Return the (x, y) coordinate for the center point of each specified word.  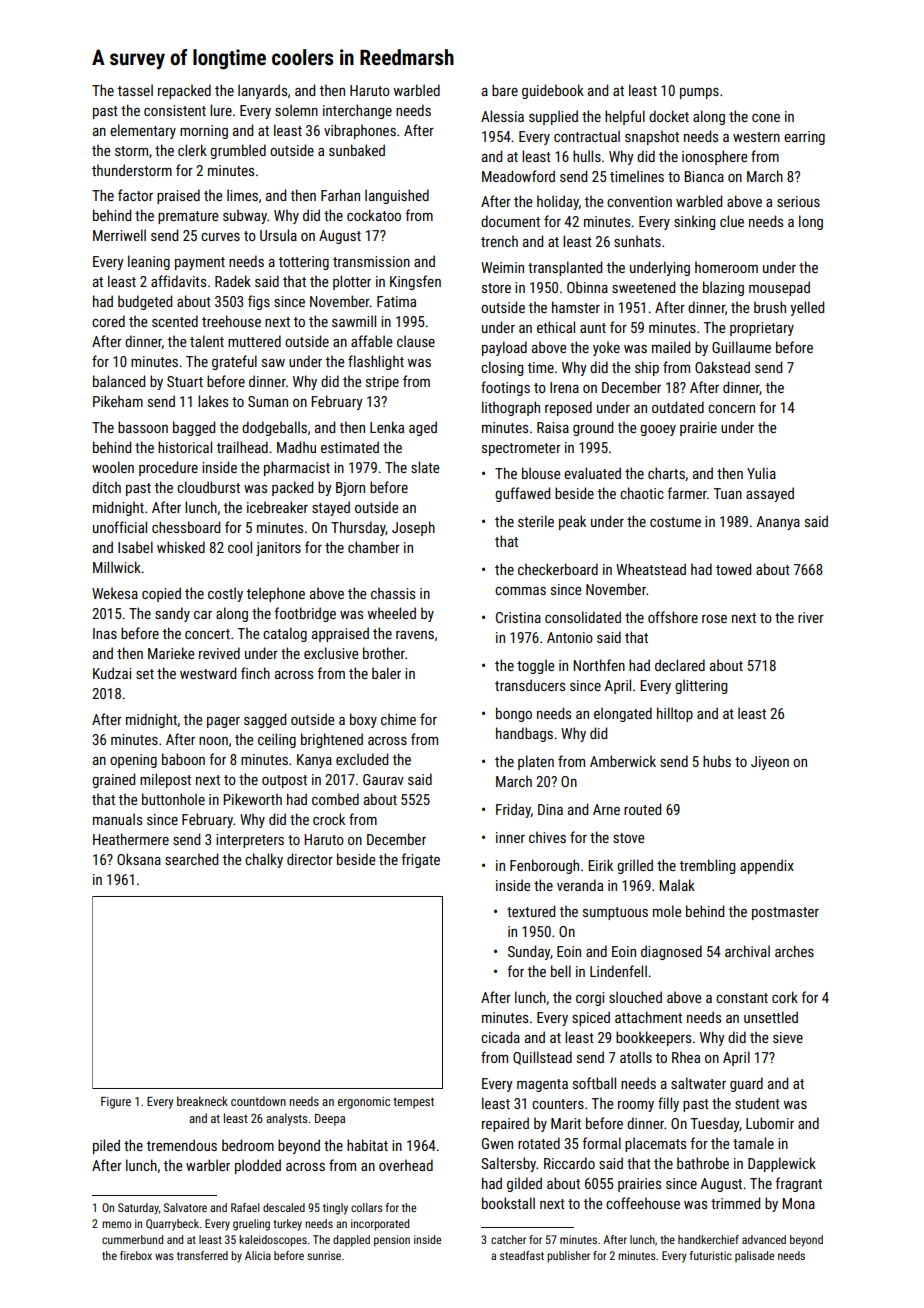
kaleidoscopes (273, 1241)
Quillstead (542, 1058)
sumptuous (615, 913)
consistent (175, 110)
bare (505, 90)
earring (804, 138)
